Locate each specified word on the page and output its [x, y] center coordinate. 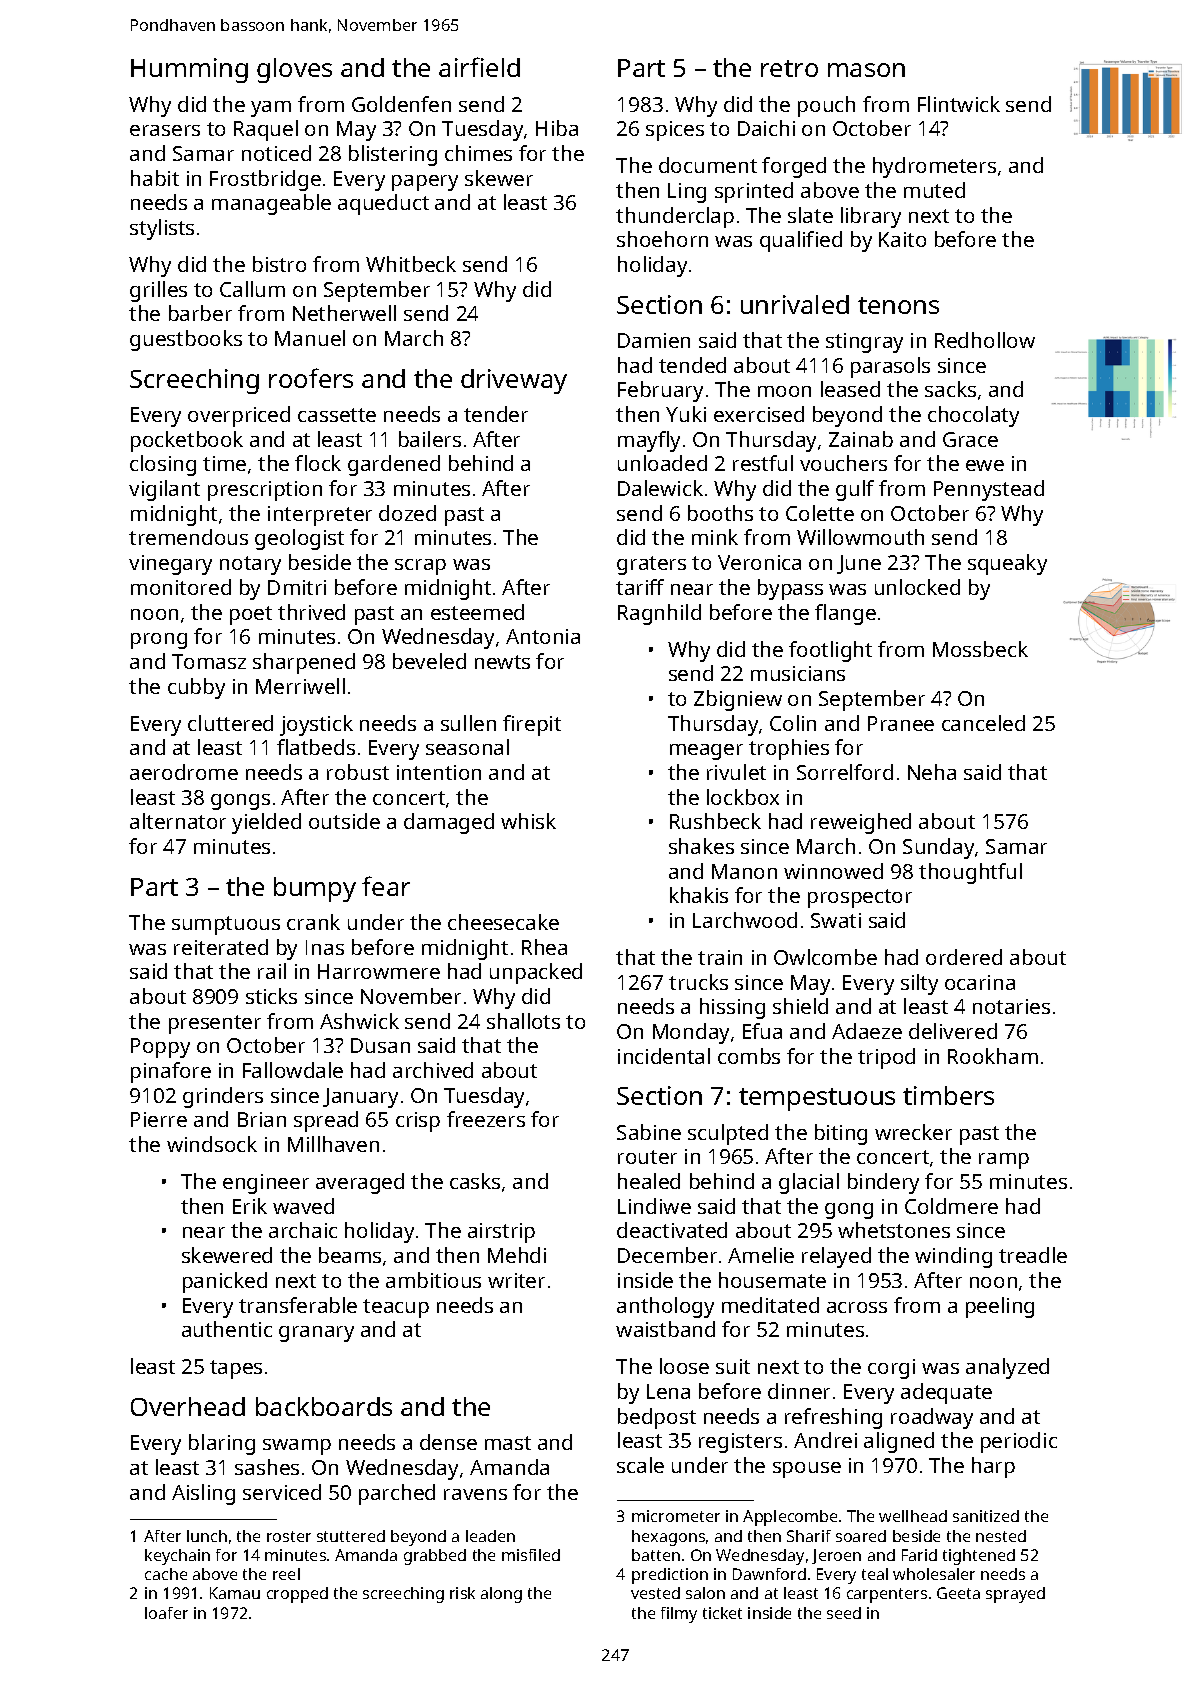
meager [706, 752]
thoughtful [970, 873]
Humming [189, 70]
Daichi [766, 128]
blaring [222, 1444]
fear [386, 886]
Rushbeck [715, 821]
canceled [983, 723]
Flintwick [959, 104]
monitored [181, 587]
